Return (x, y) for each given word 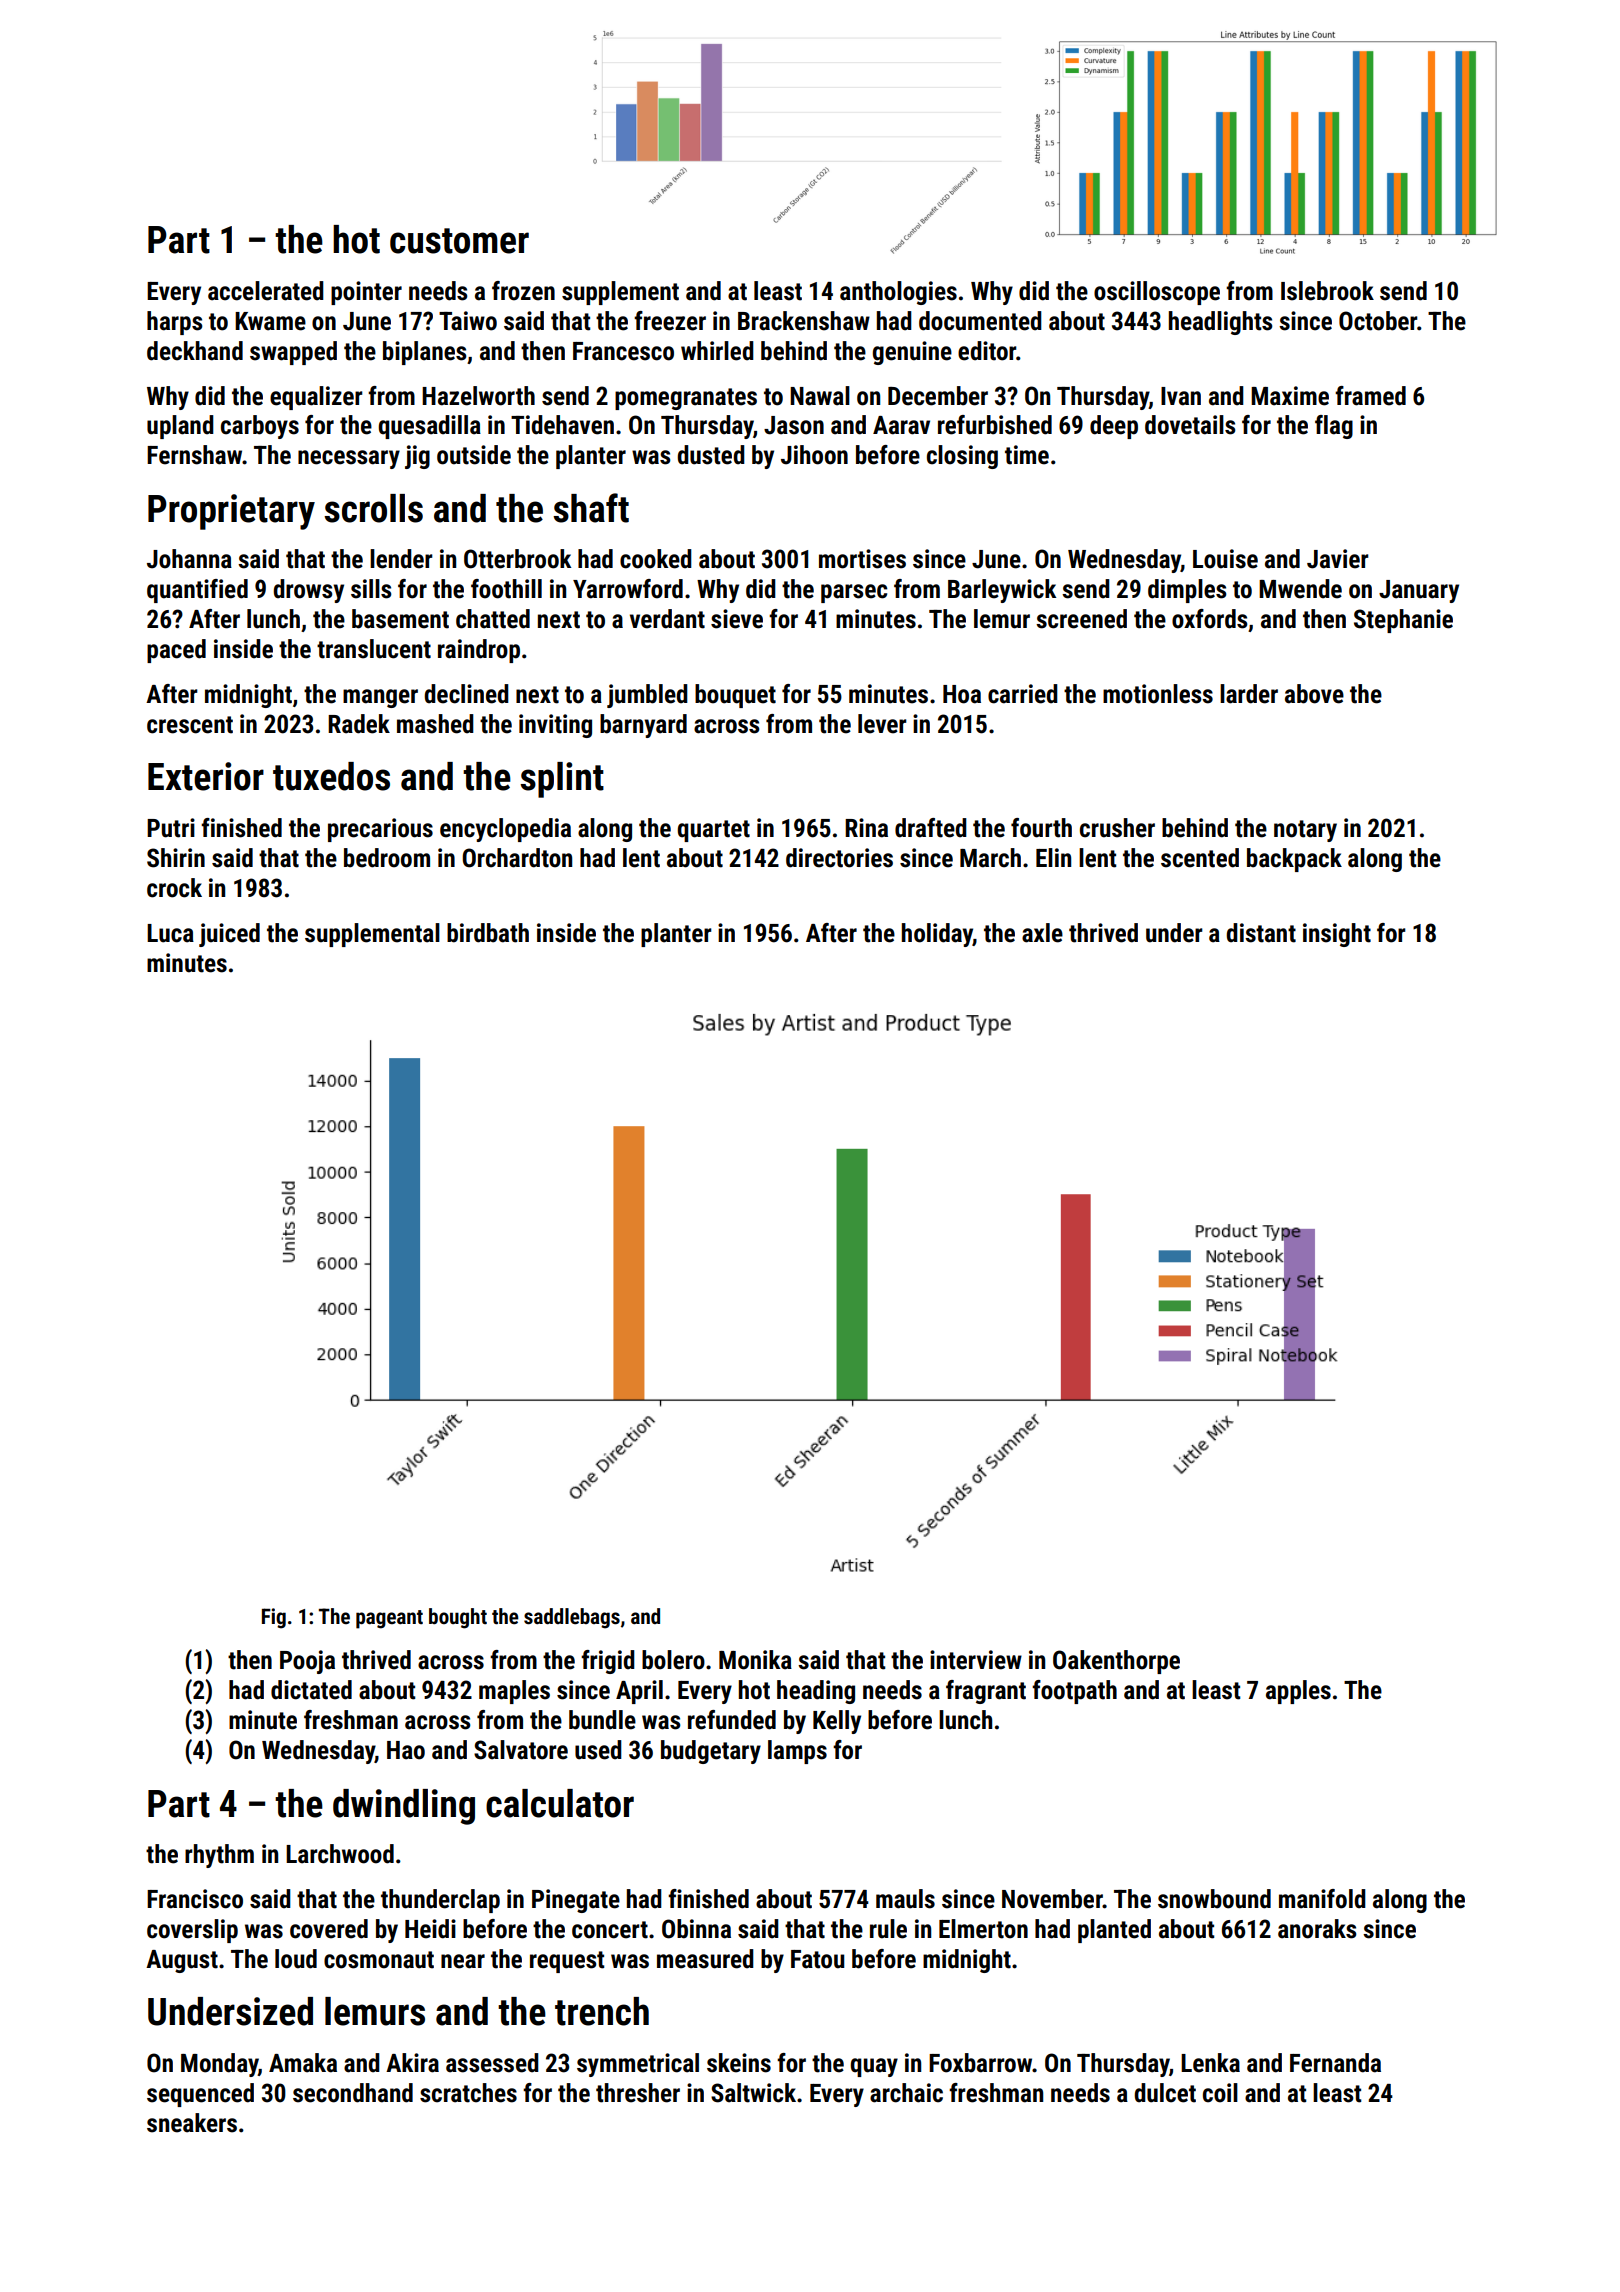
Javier (1338, 559)
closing (962, 457)
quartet (713, 831)
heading (816, 1692)
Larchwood (340, 1854)
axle (1042, 933)
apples (1298, 1692)
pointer (366, 293)
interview (976, 1660)
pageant (389, 1619)
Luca (170, 933)
